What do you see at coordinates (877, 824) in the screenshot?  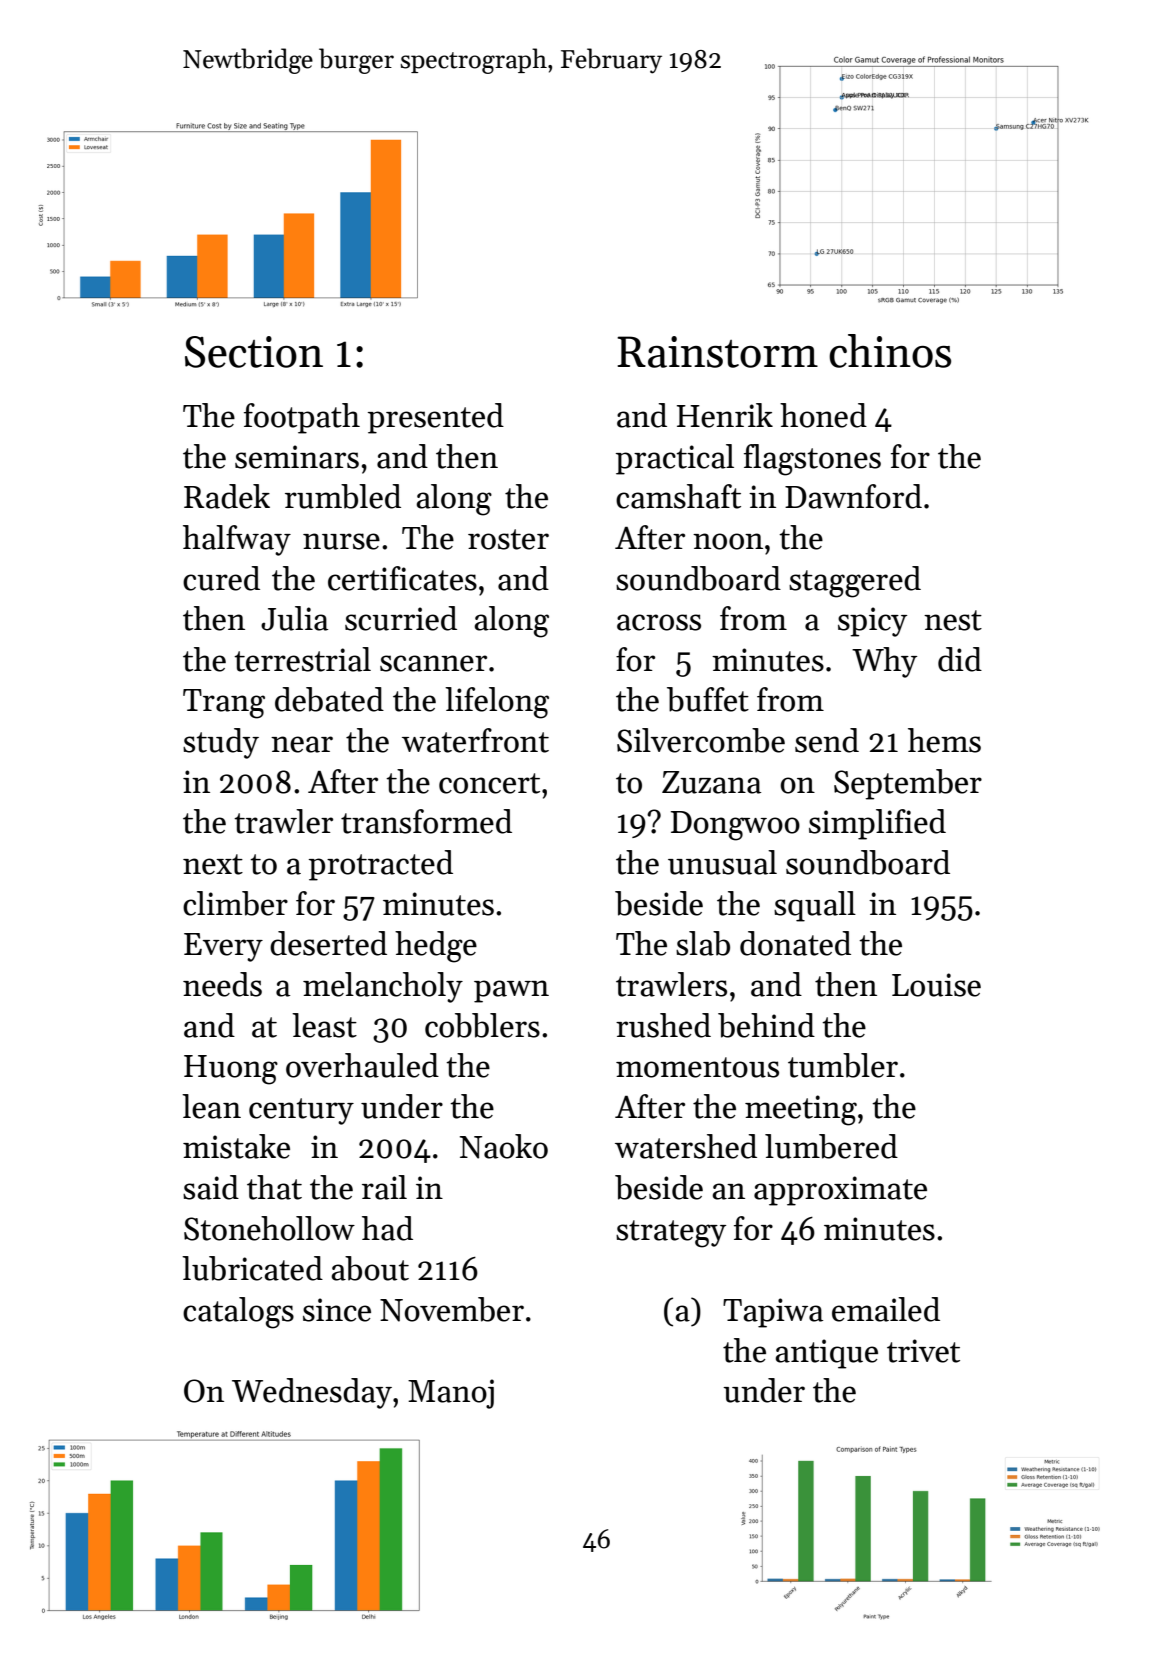 I see `simplified` at bounding box center [877, 824].
